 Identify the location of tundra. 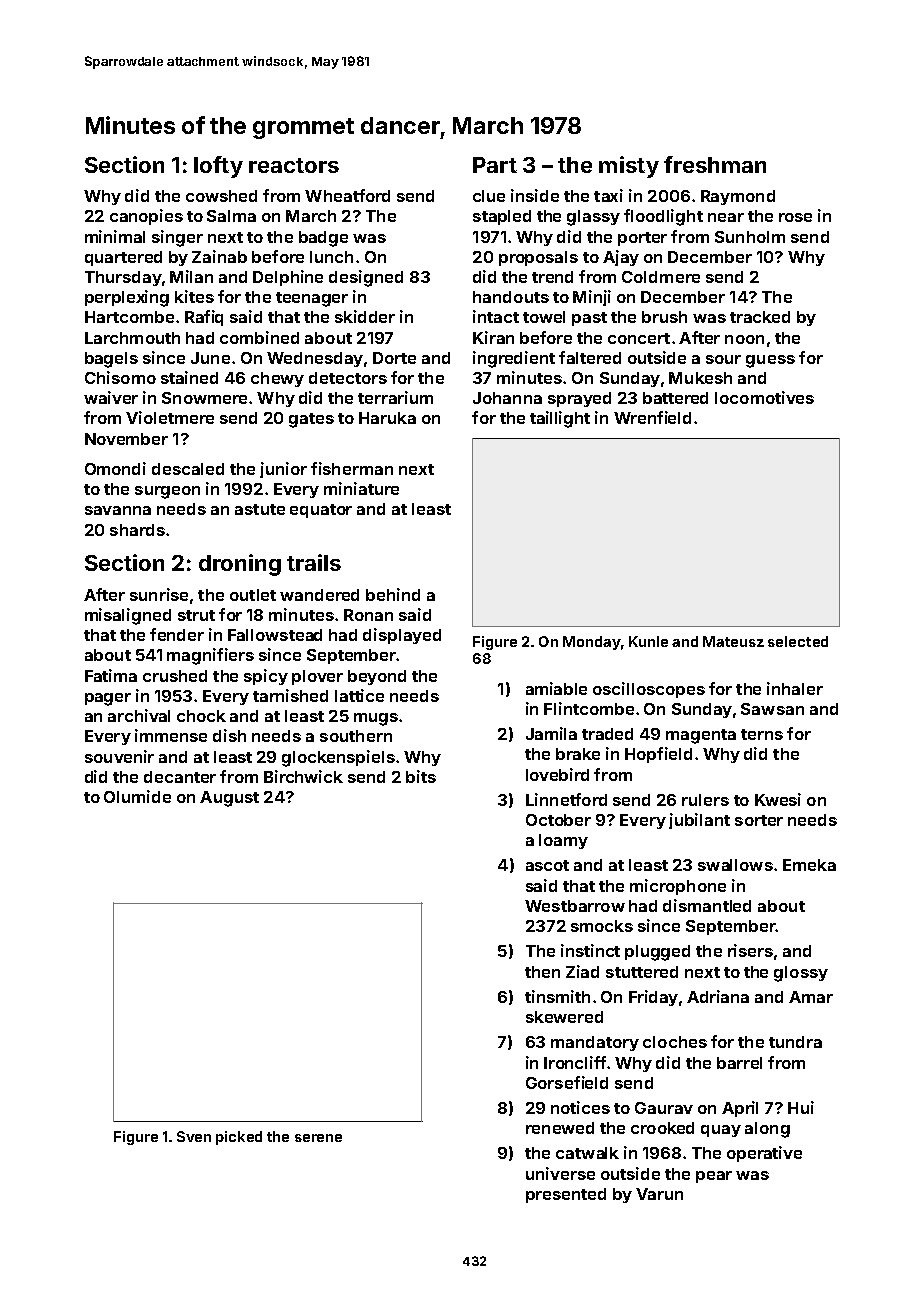
(795, 1042).
